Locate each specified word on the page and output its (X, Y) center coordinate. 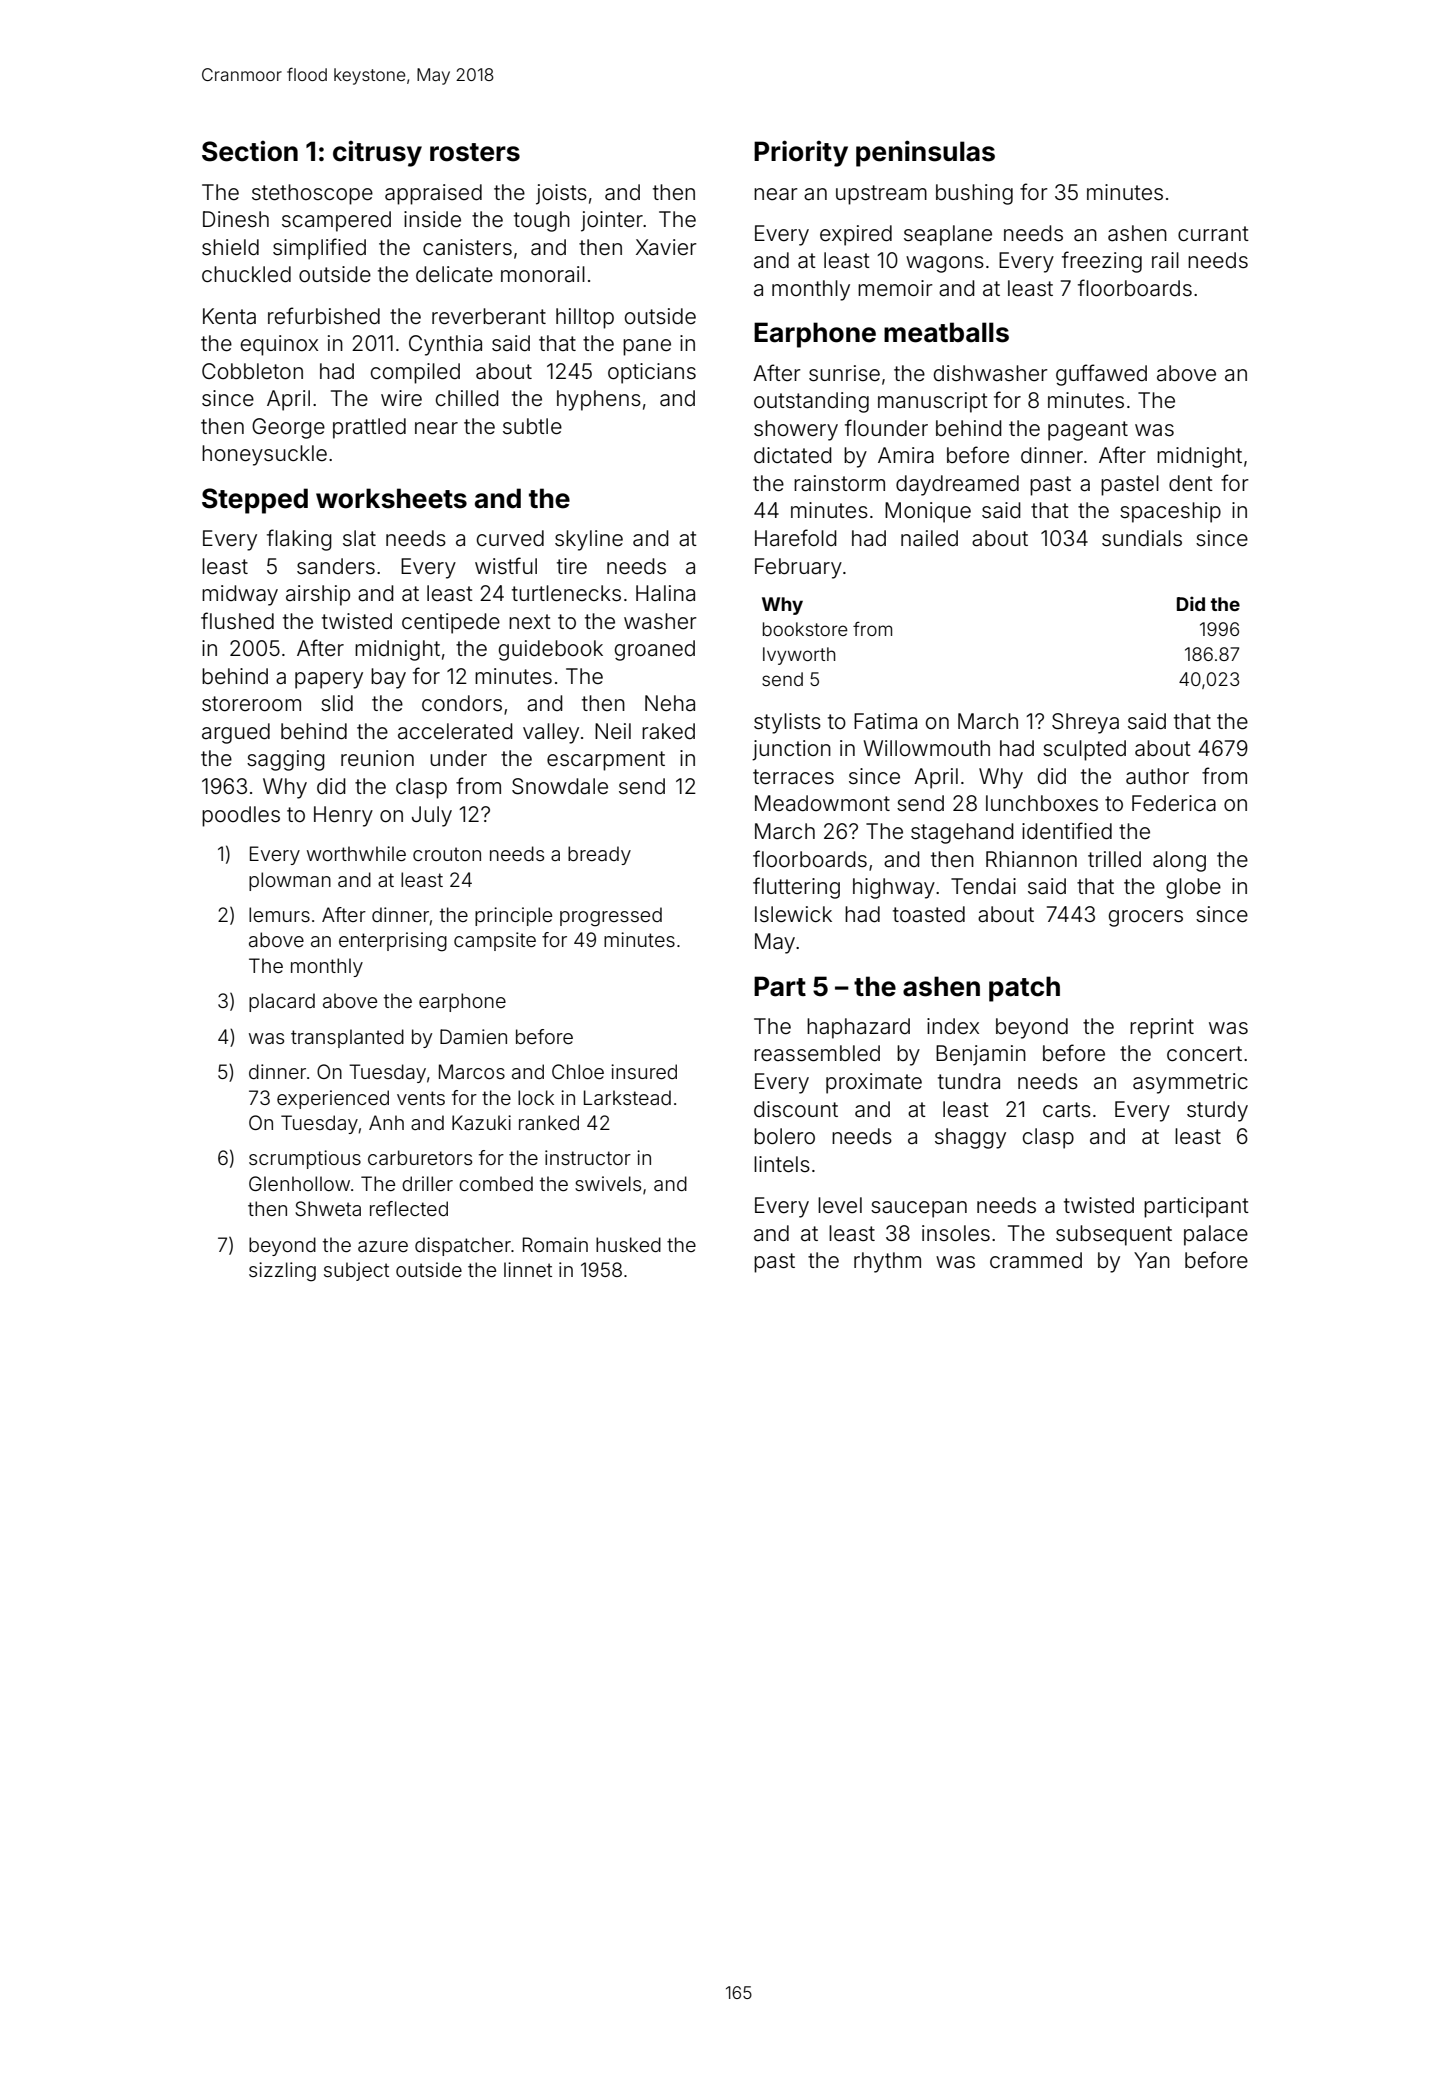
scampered (336, 221)
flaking (299, 540)
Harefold (796, 538)
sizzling (282, 1272)
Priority (801, 153)
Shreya (1085, 723)
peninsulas (925, 153)
